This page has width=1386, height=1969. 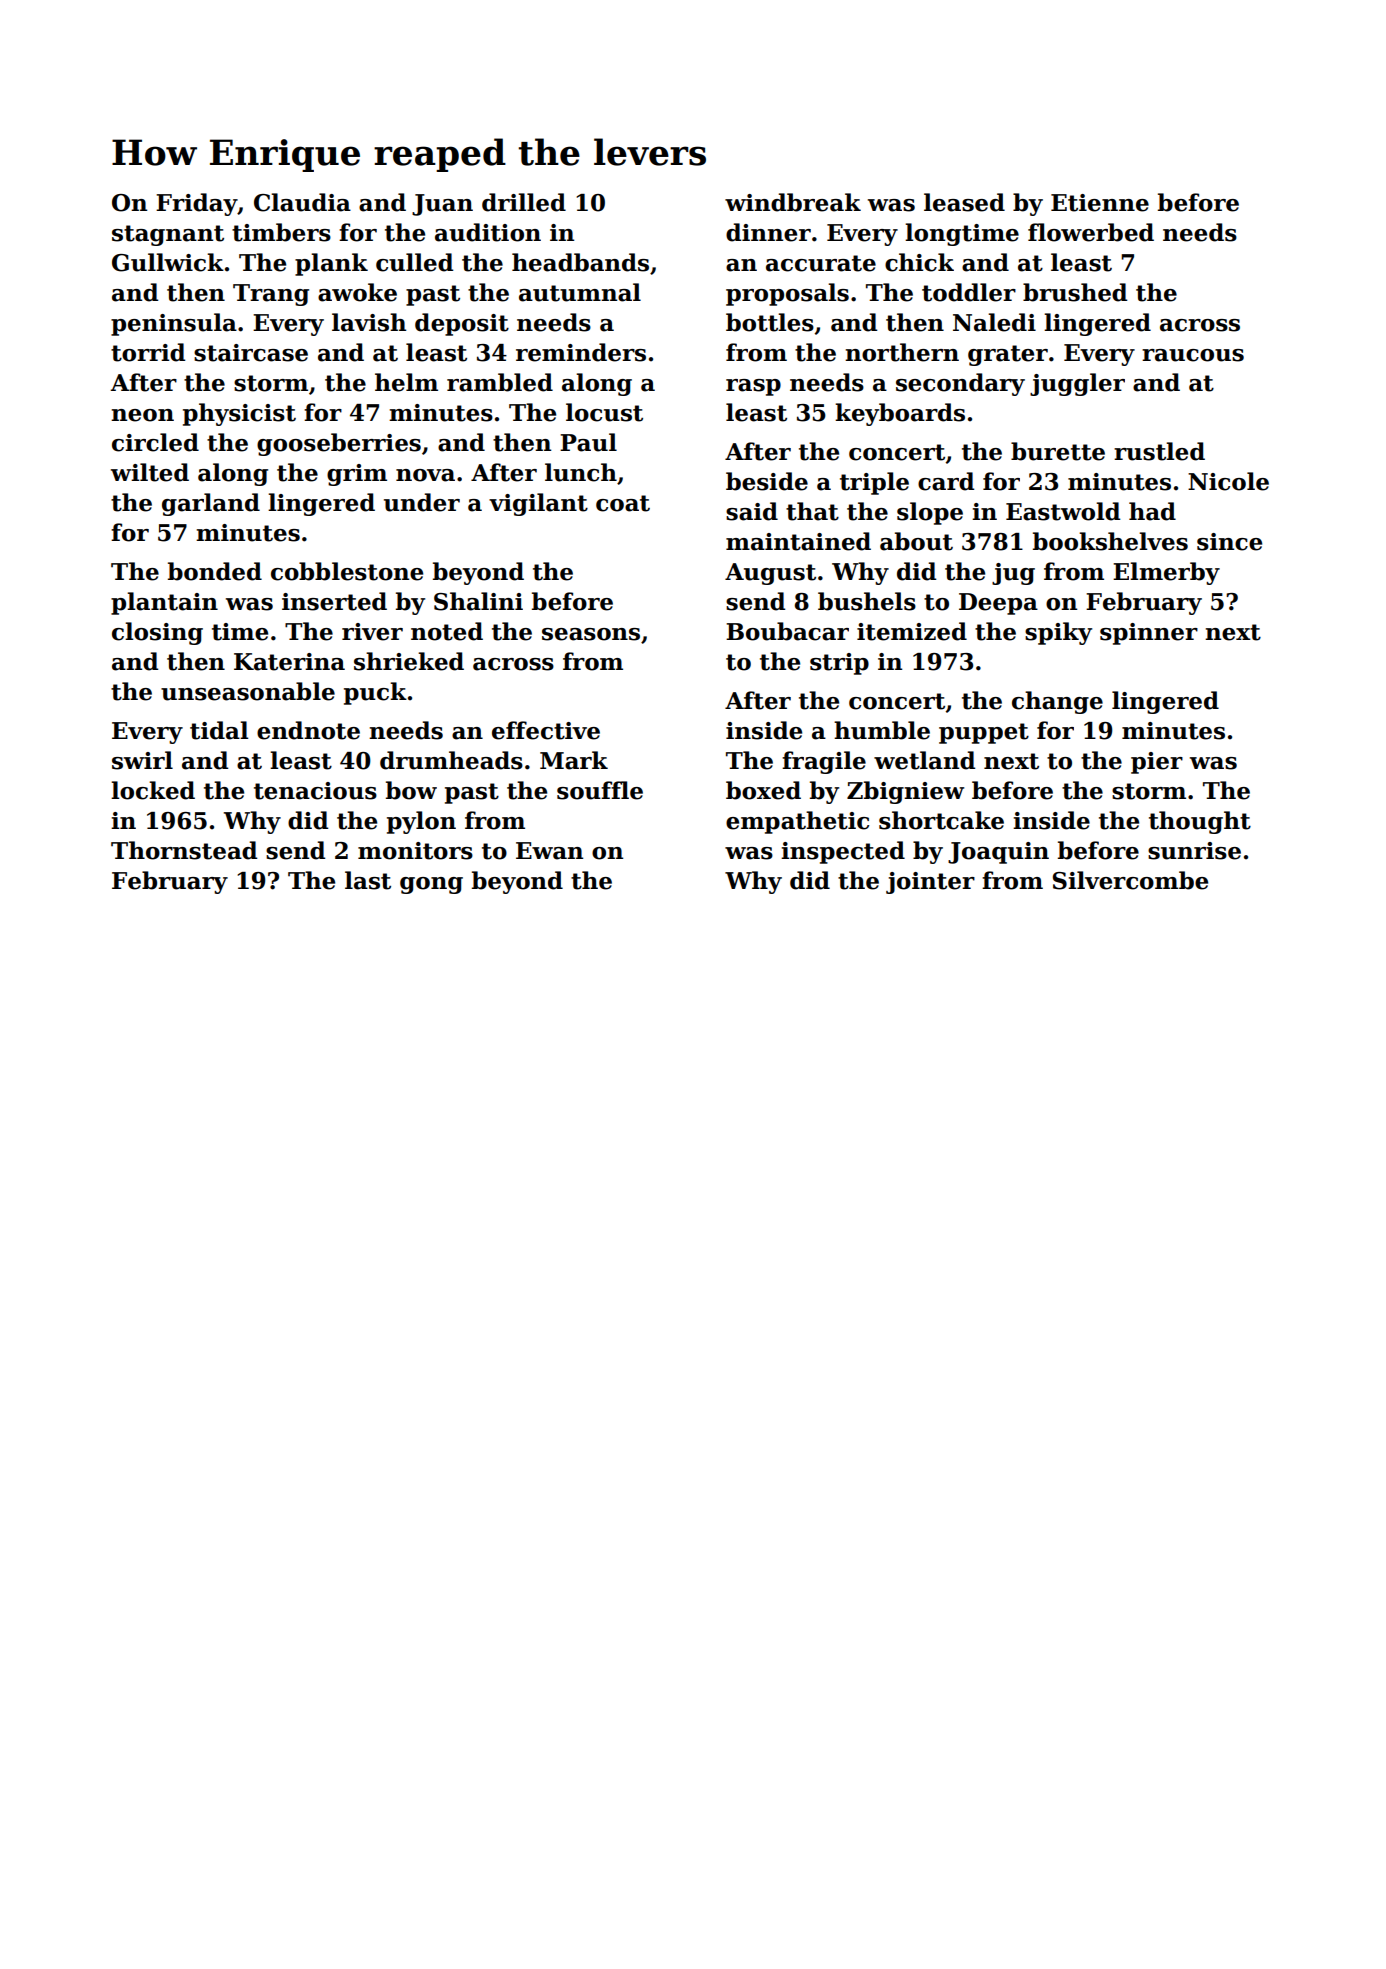 What do you see at coordinates (969, 292) in the page?
I see `toddler` at bounding box center [969, 292].
